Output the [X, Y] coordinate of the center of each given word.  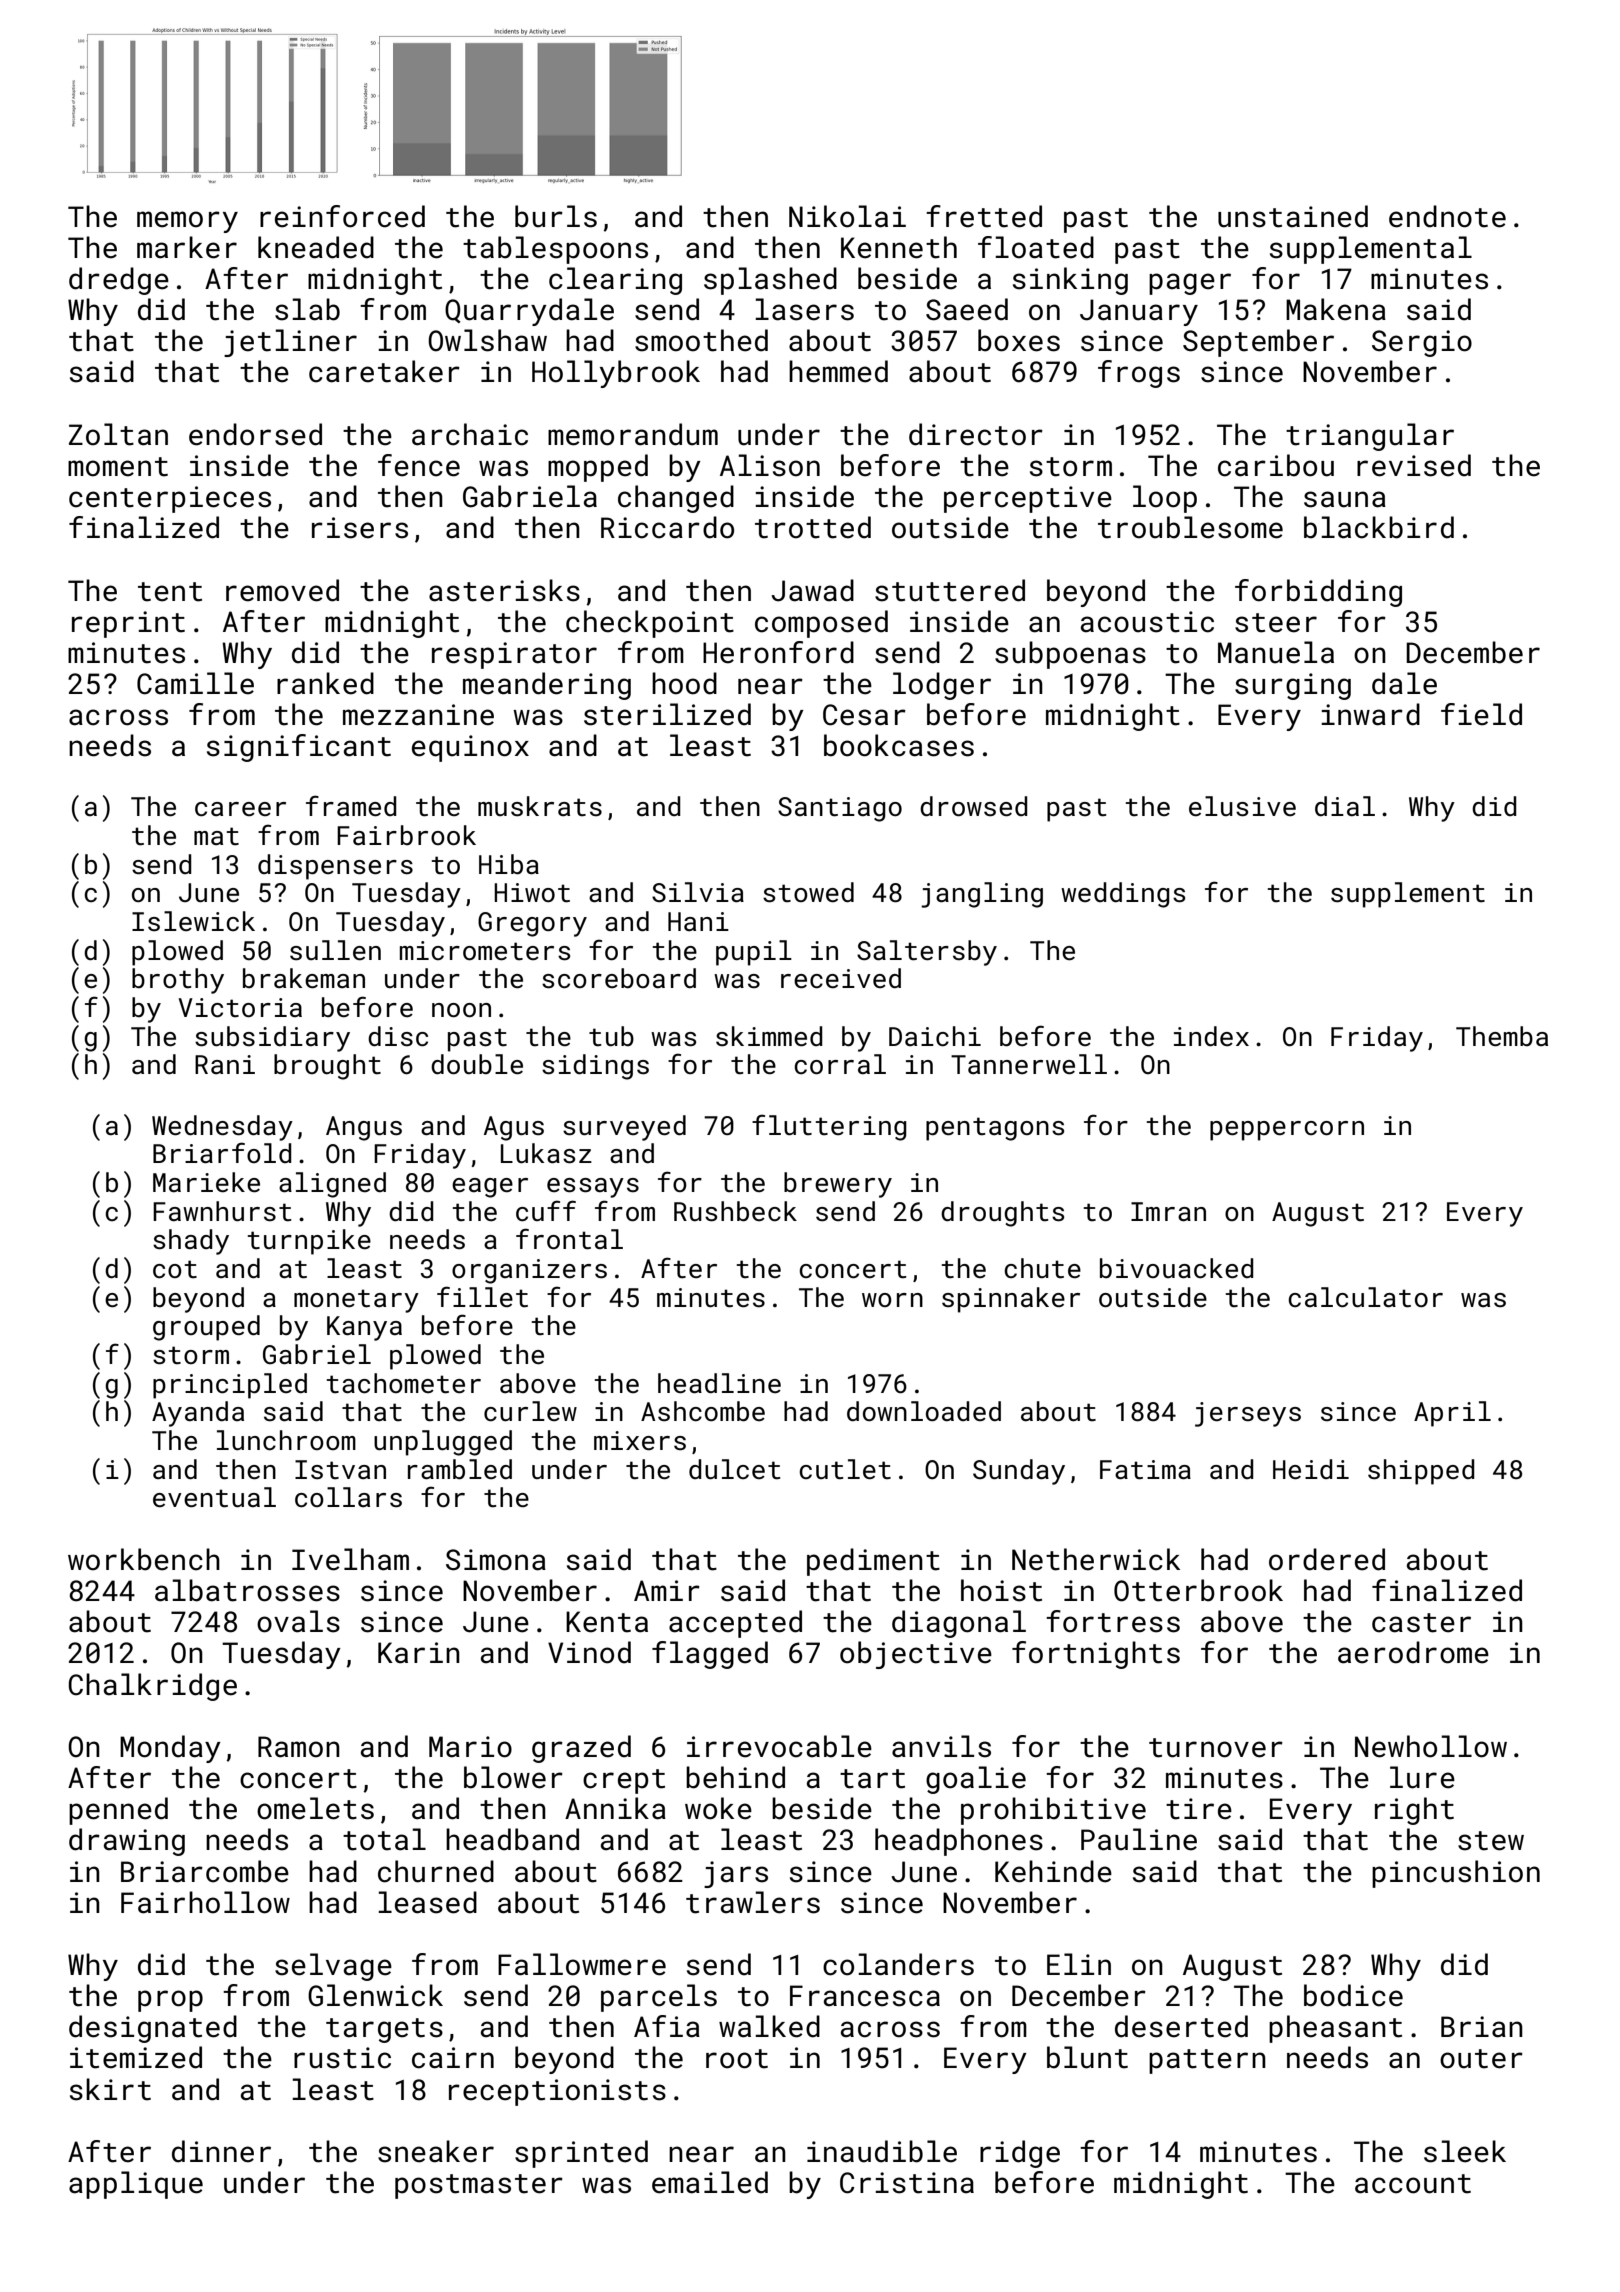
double [477, 1064]
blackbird [1379, 527]
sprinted [581, 2154]
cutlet [845, 1469]
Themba [1502, 1036]
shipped [1421, 1472]
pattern [1207, 2061]
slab [307, 309]
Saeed [967, 309]
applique [136, 2185]
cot [175, 1269]
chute [1042, 1268]
